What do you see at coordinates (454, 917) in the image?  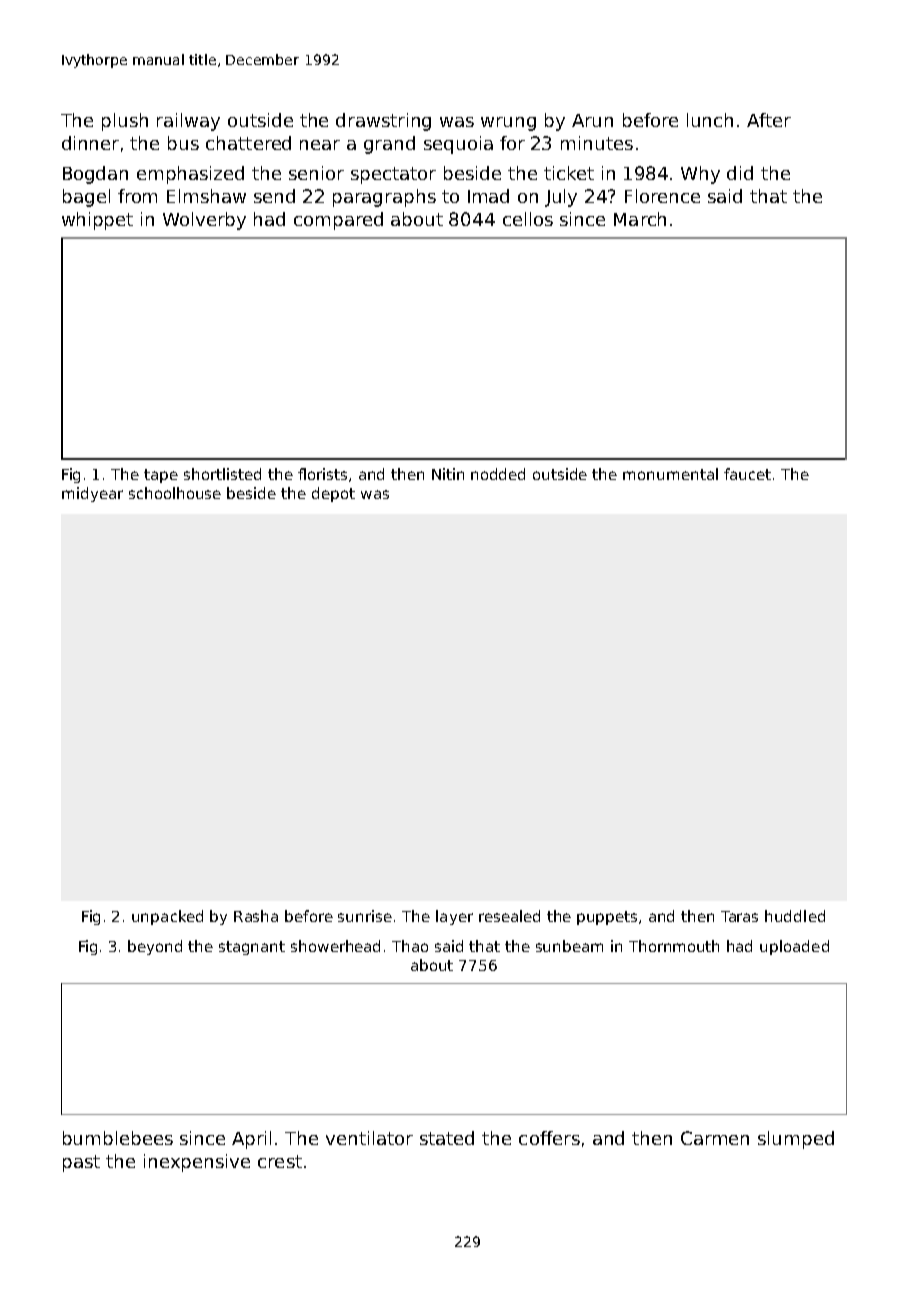 I see `layer` at bounding box center [454, 917].
